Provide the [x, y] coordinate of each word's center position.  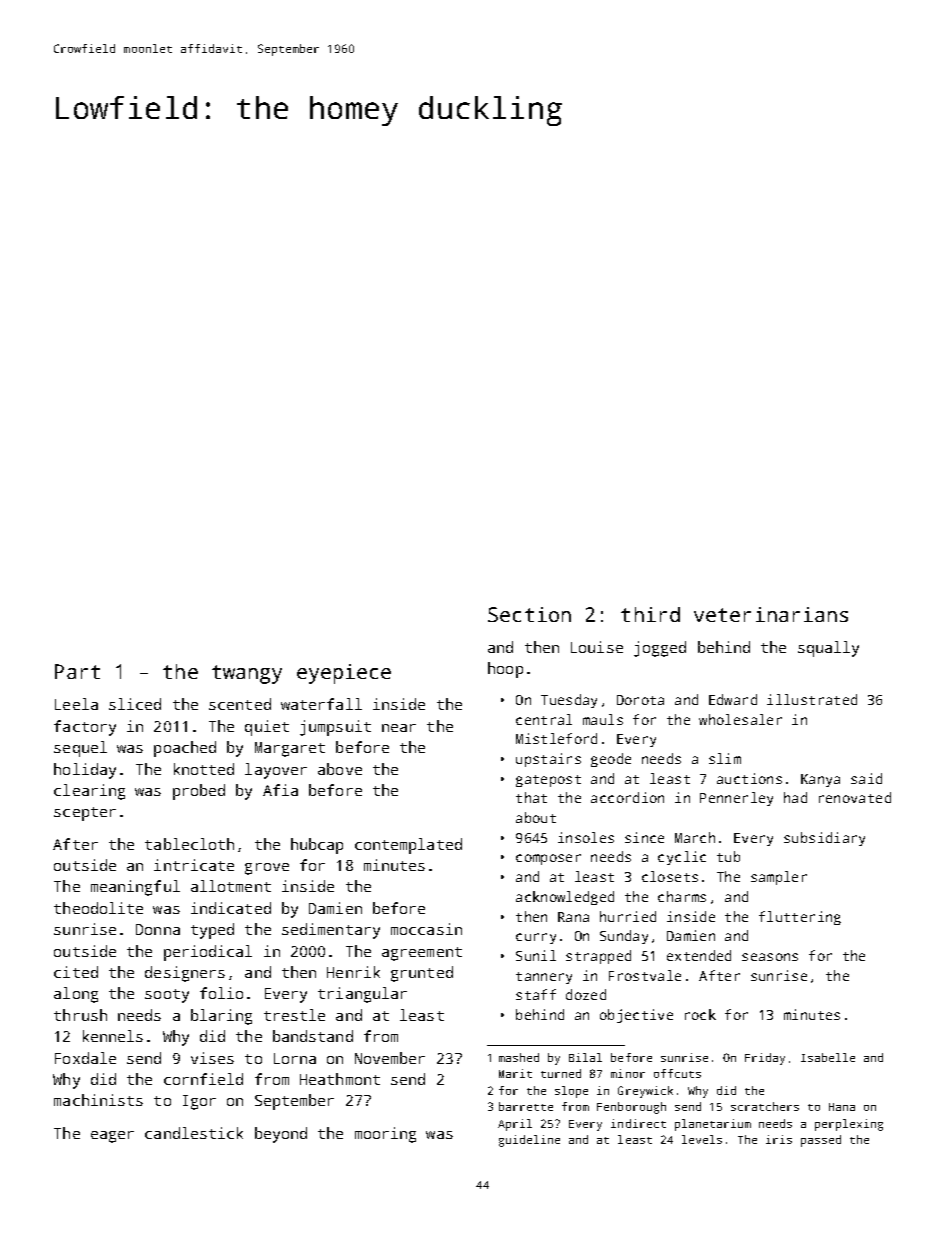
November [390, 1058]
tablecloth [189, 844]
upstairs [548, 760]
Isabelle [828, 1057]
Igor [199, 1102]
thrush [80, 1015]
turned [561, 1073]
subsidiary [824, 839]
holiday [85, 771]
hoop [505, 670]
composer [548, 859]
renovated [855, 797]
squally [828, 649]
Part [77, 671]
